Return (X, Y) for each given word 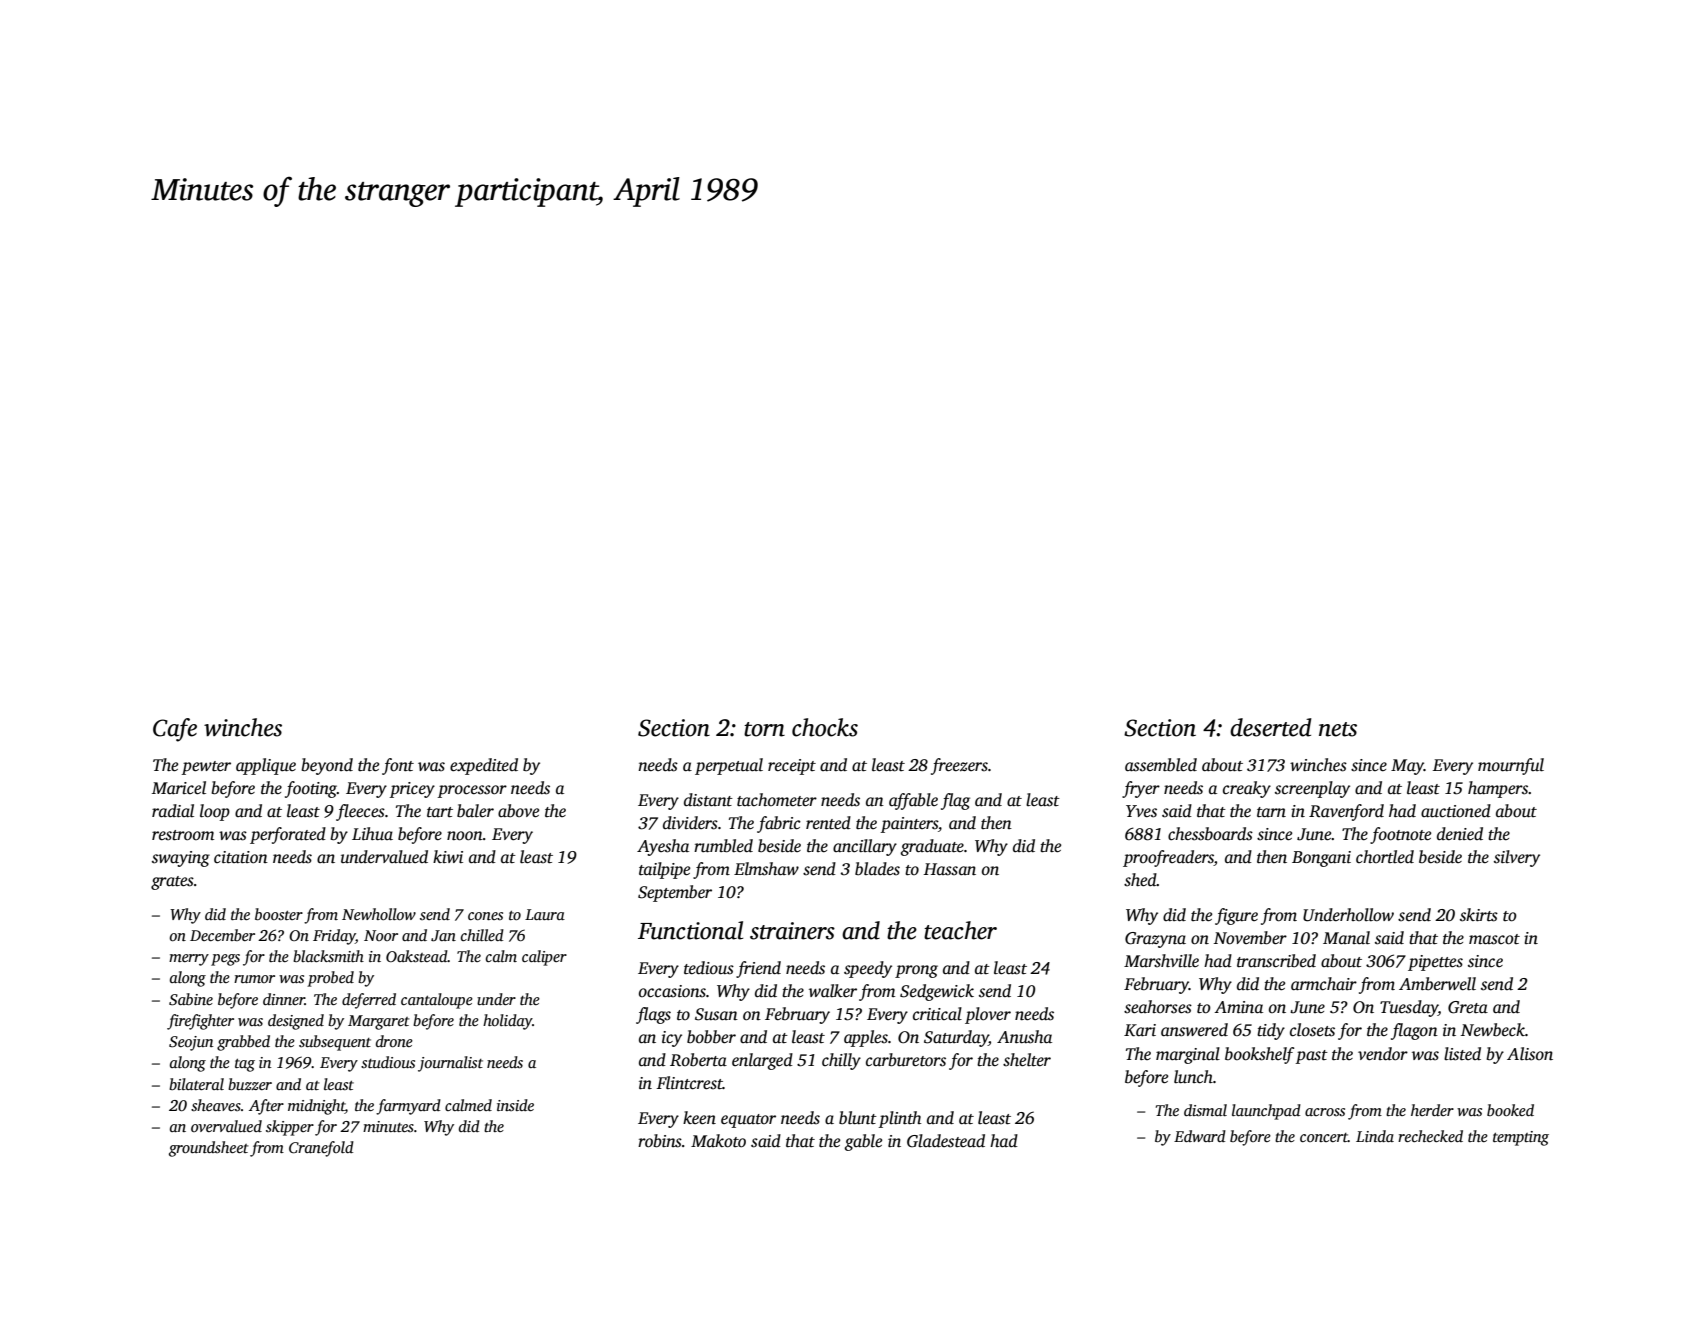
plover (988, 1015)
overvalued (226, 1126)
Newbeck (1493, 1029)
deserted (1271, 727)
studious (388, 1062)
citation (241, 857)
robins (660, 1141)
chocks (825, 727)
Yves (1141, 811)
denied (1460, 833)
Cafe (175, 730)
